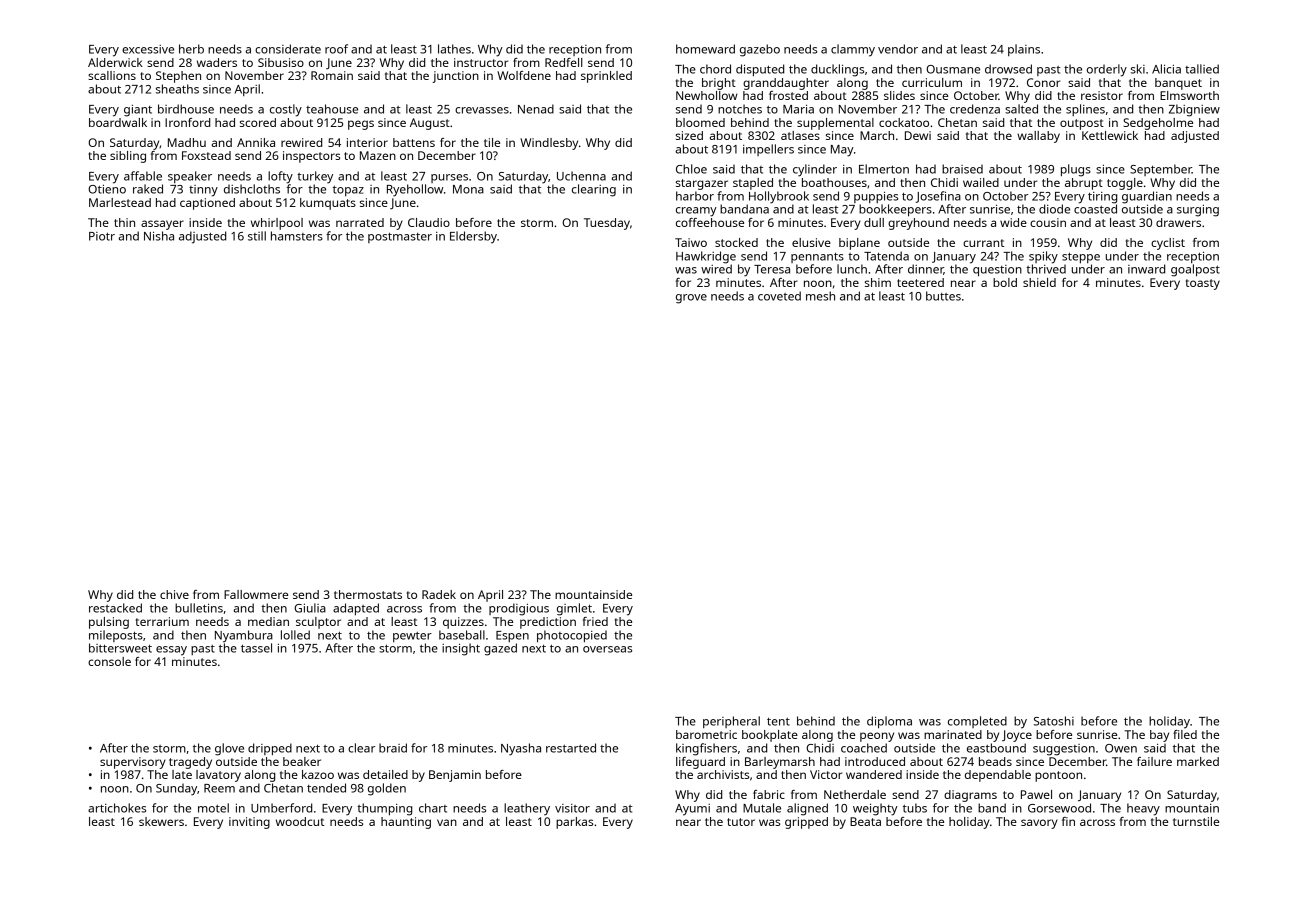 The width and height of the screenshot is (1308, 924). Describe the element at coordinates (607, 649) in the screenshot. I see `overseas` at that location.
